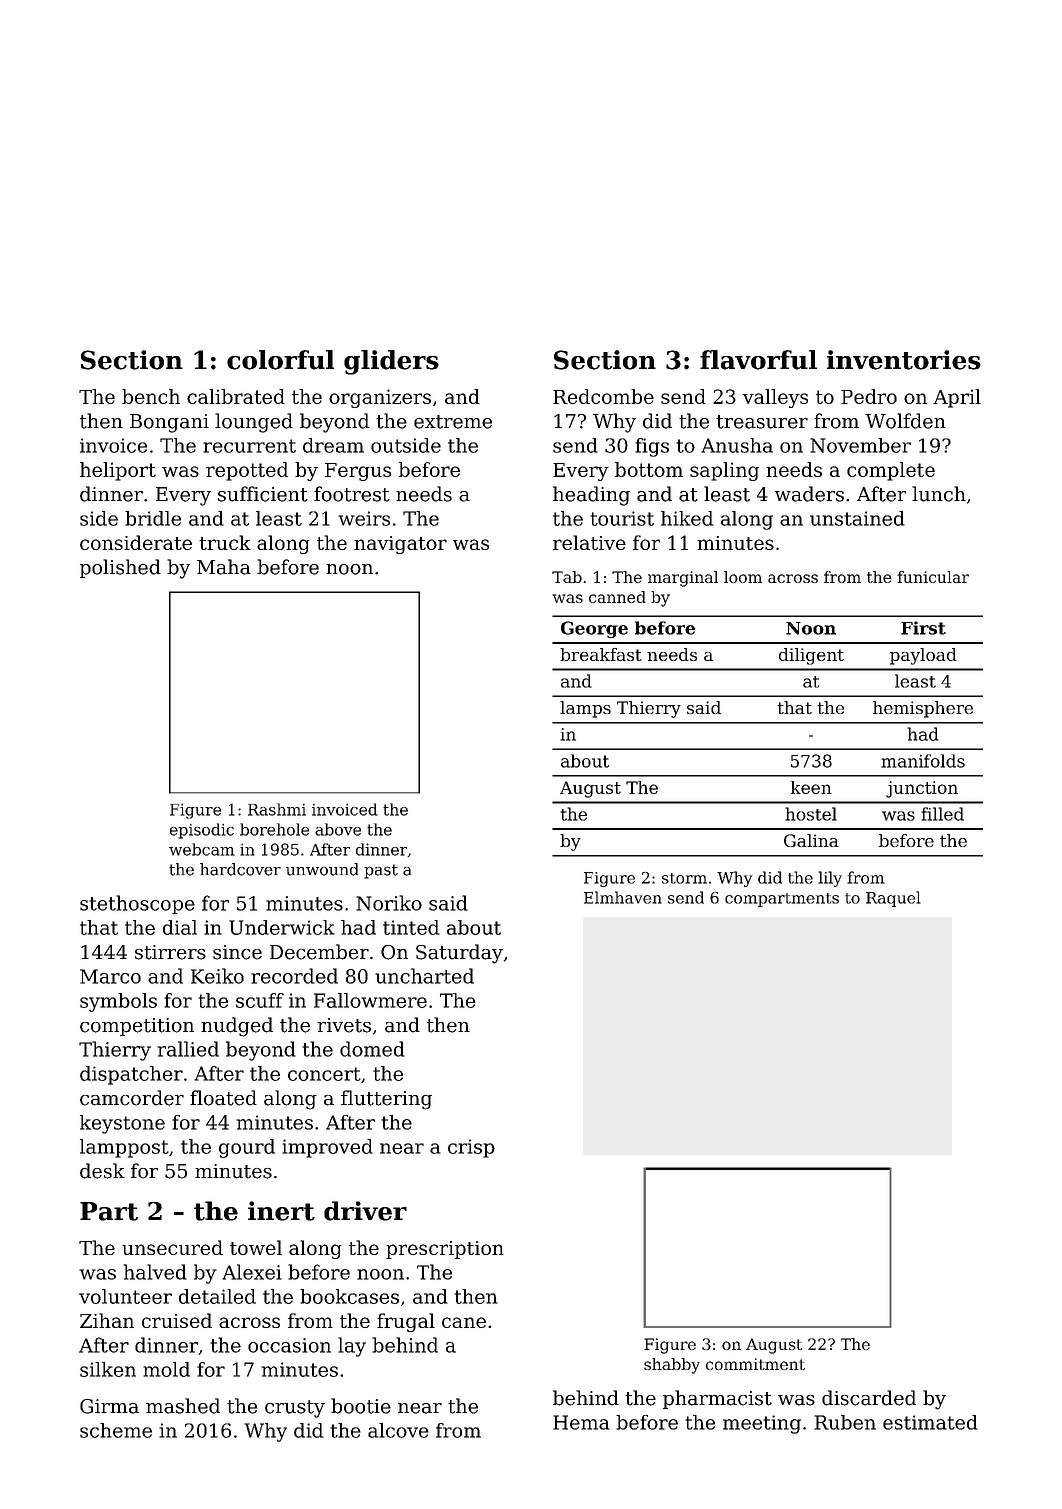 The image size is (1062, 1509). I want to click on colorful, so click(280, 360).
